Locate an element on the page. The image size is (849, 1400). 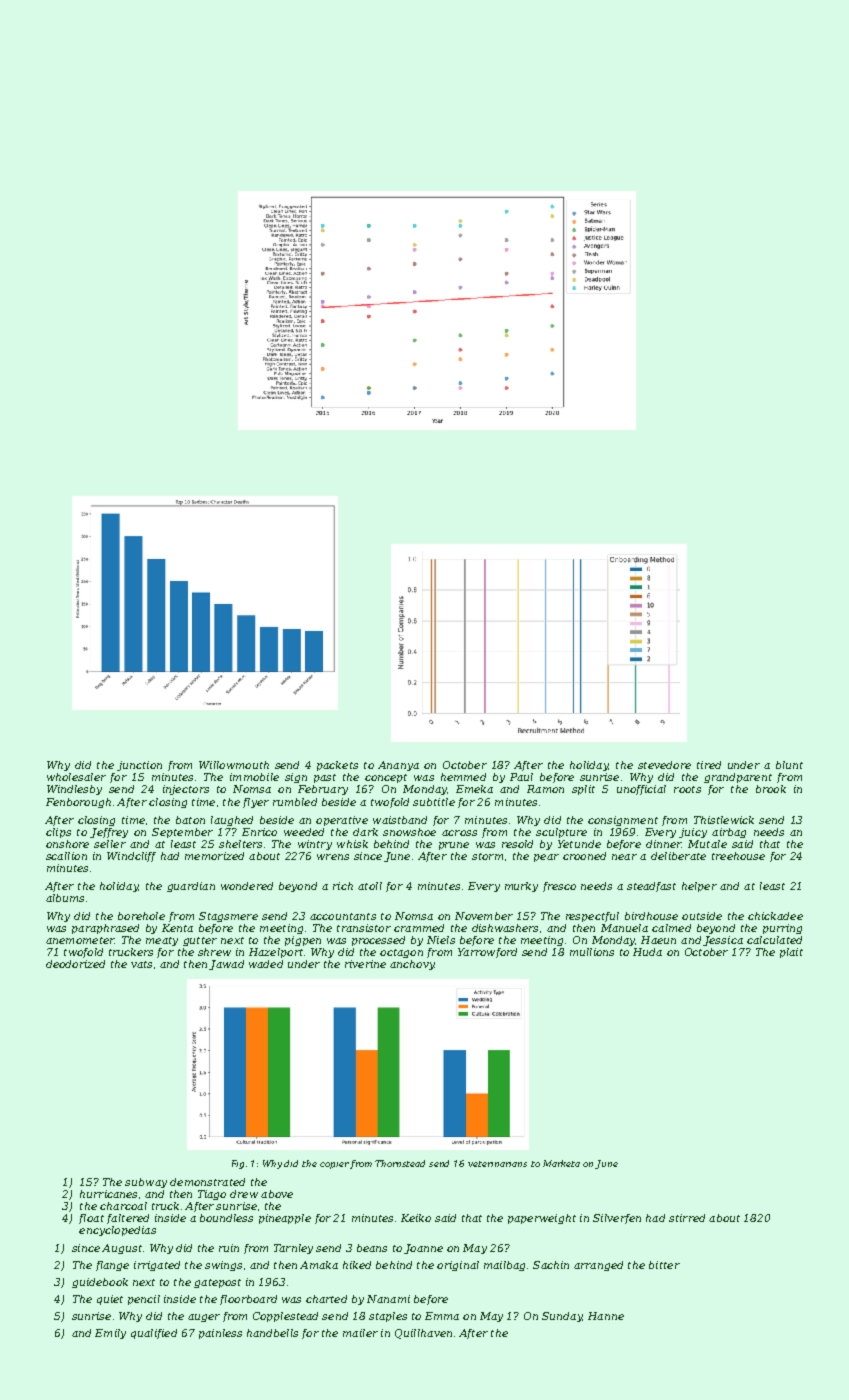
Emily is located at coordinates (110, 1334).
